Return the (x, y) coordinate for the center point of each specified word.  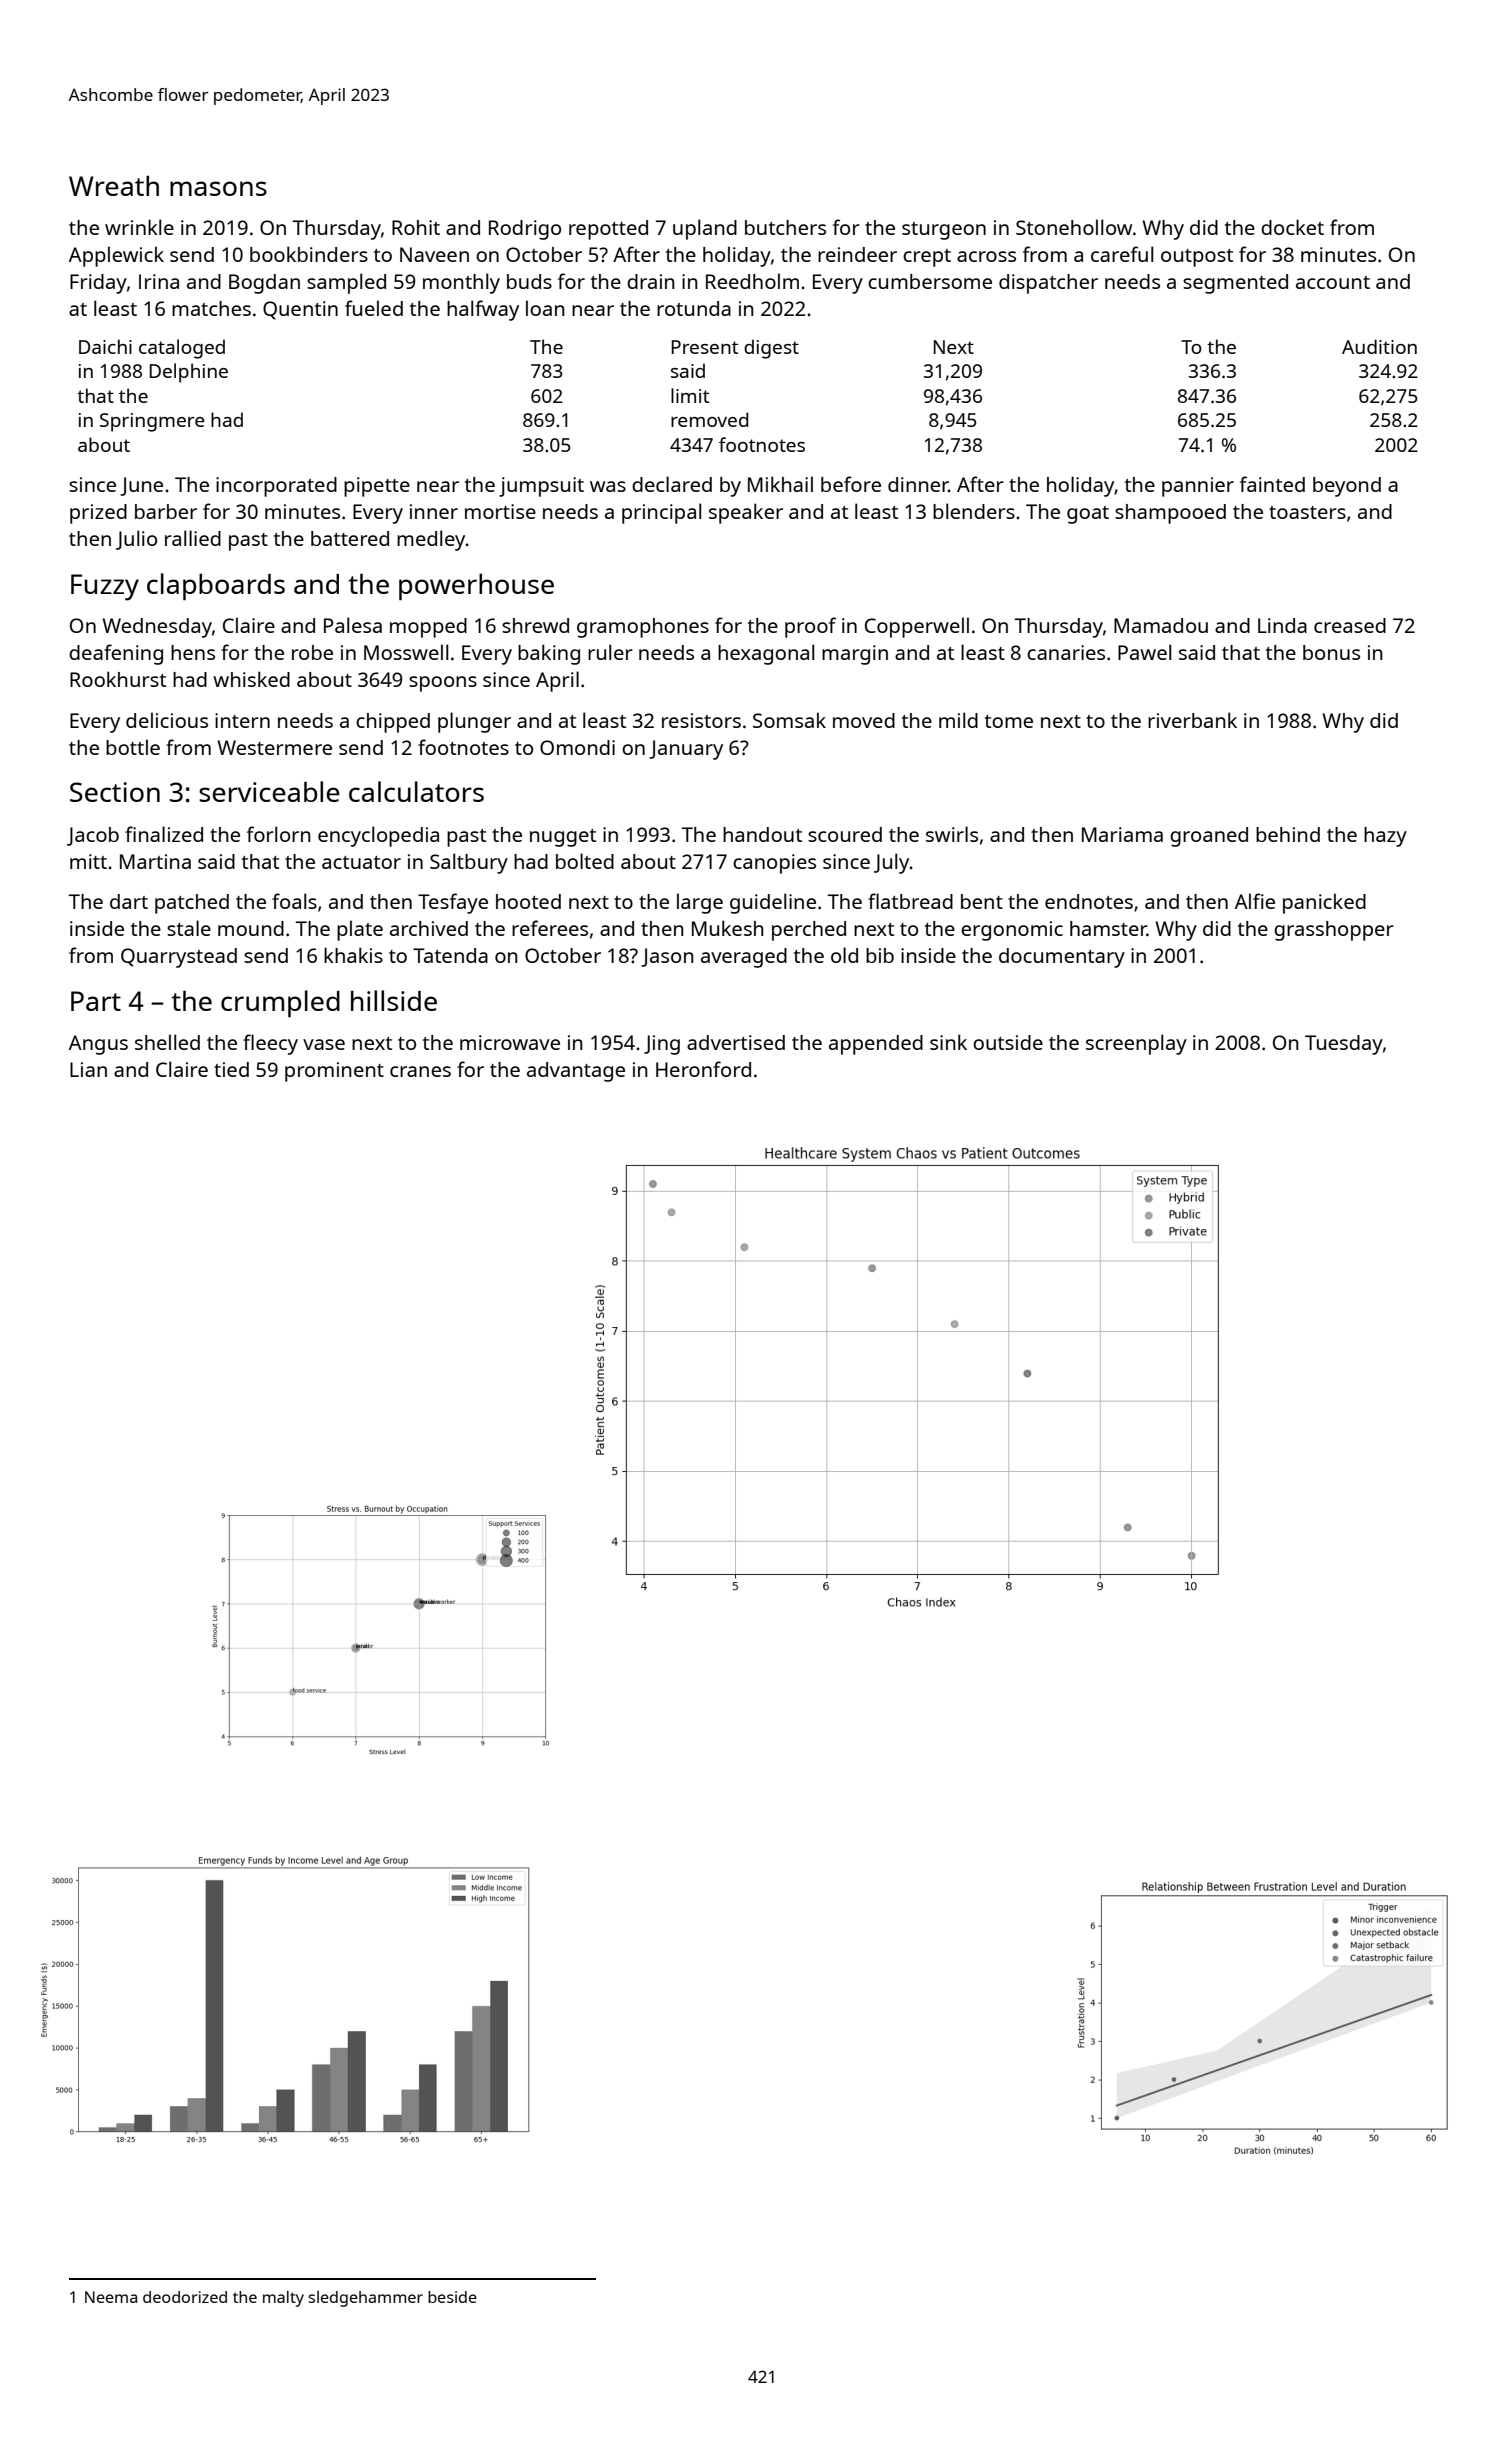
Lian (88, 1069)
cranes (420, 1071)
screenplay (1136, 1044)
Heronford (703, 1069)
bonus (1331, 652)
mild (958, 720)
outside (1008, 1042)
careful (1122, 254)
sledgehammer (366, 2299)
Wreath (114, 185)
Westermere (274, 747)
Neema (111, 2297)
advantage (576, 1072)
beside (452, 2297)
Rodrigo (525, 230)
